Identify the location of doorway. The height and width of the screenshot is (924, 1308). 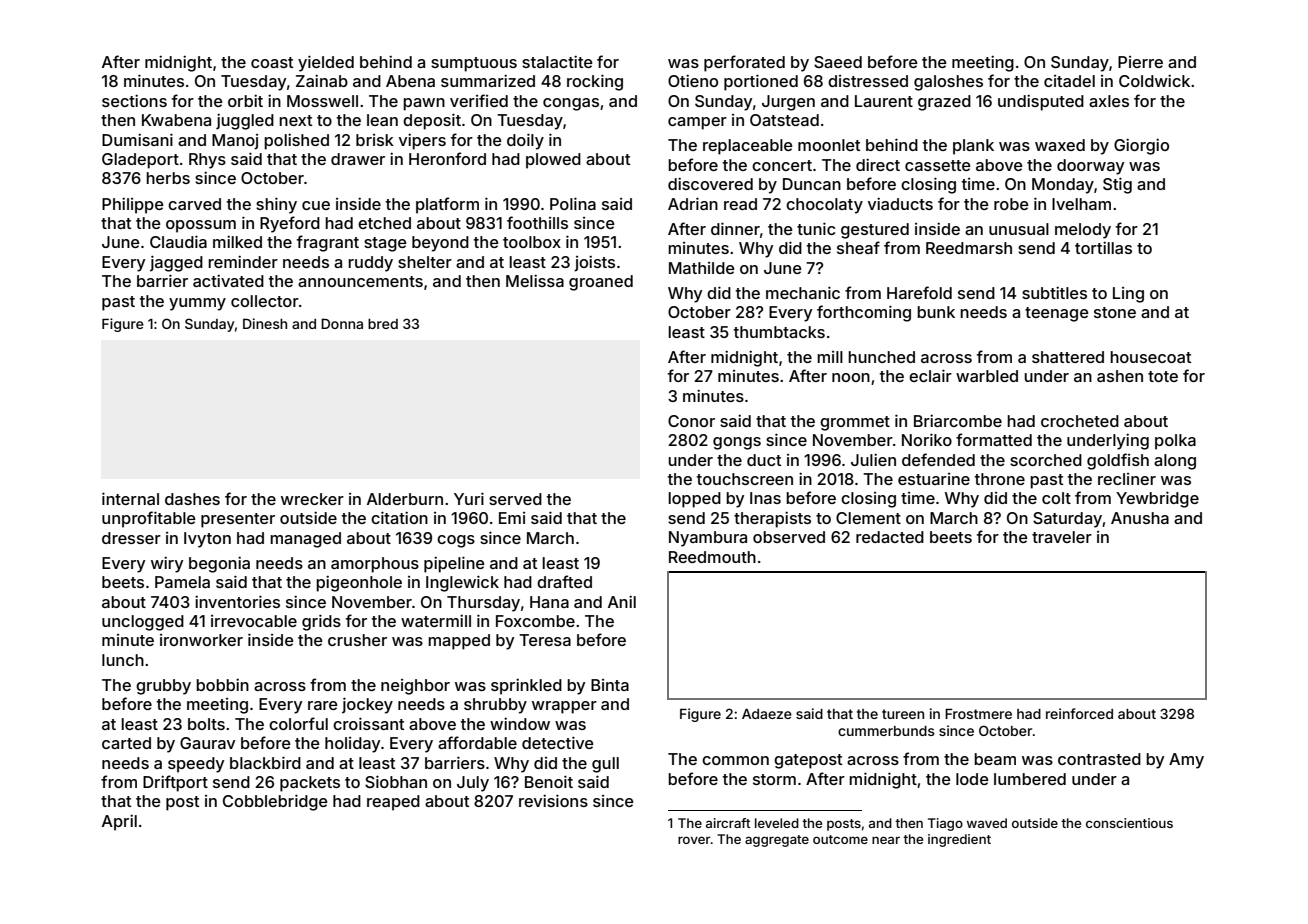
(1090, 167).
